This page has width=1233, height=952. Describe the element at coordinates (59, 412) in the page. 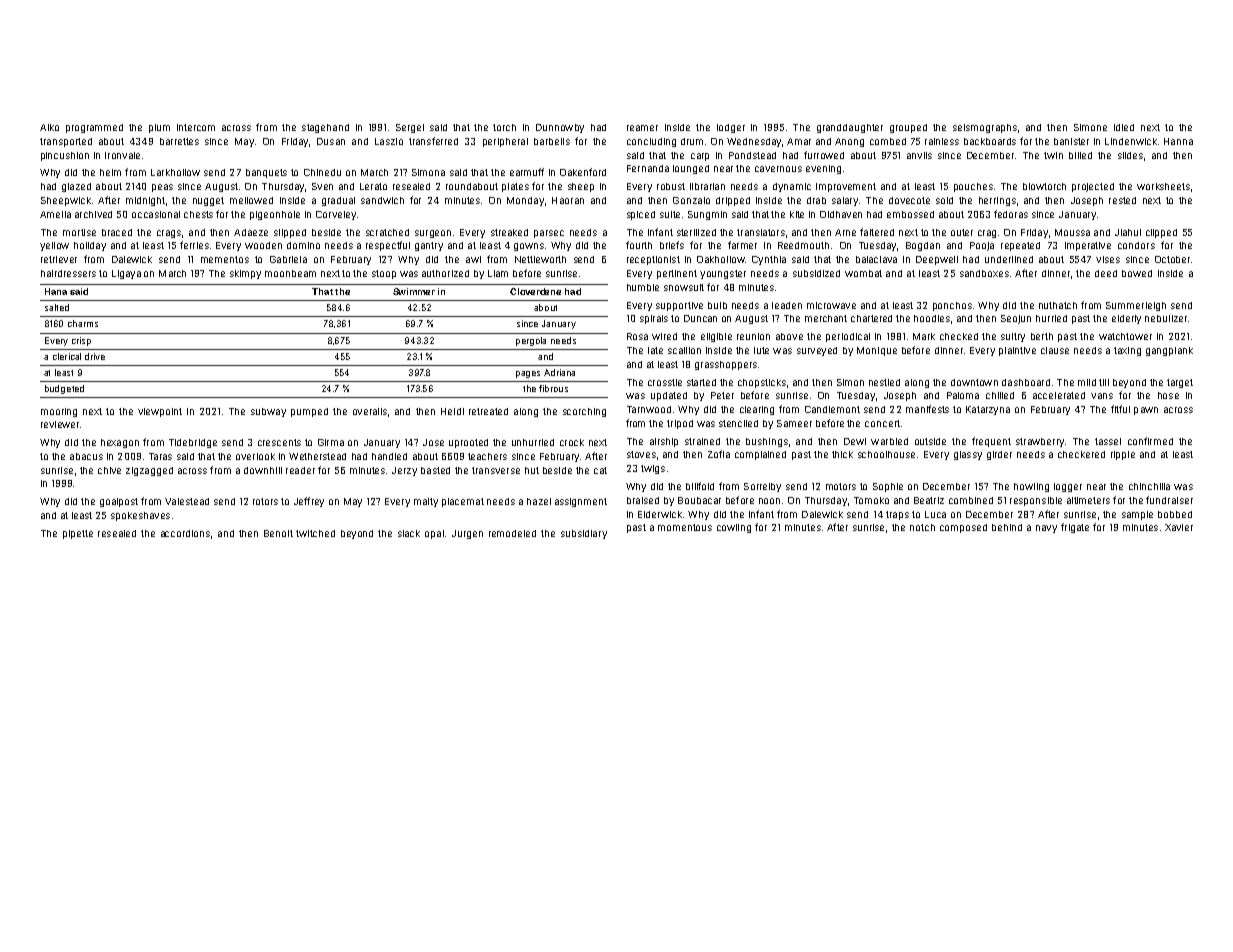

I see `mooring` at that location.
